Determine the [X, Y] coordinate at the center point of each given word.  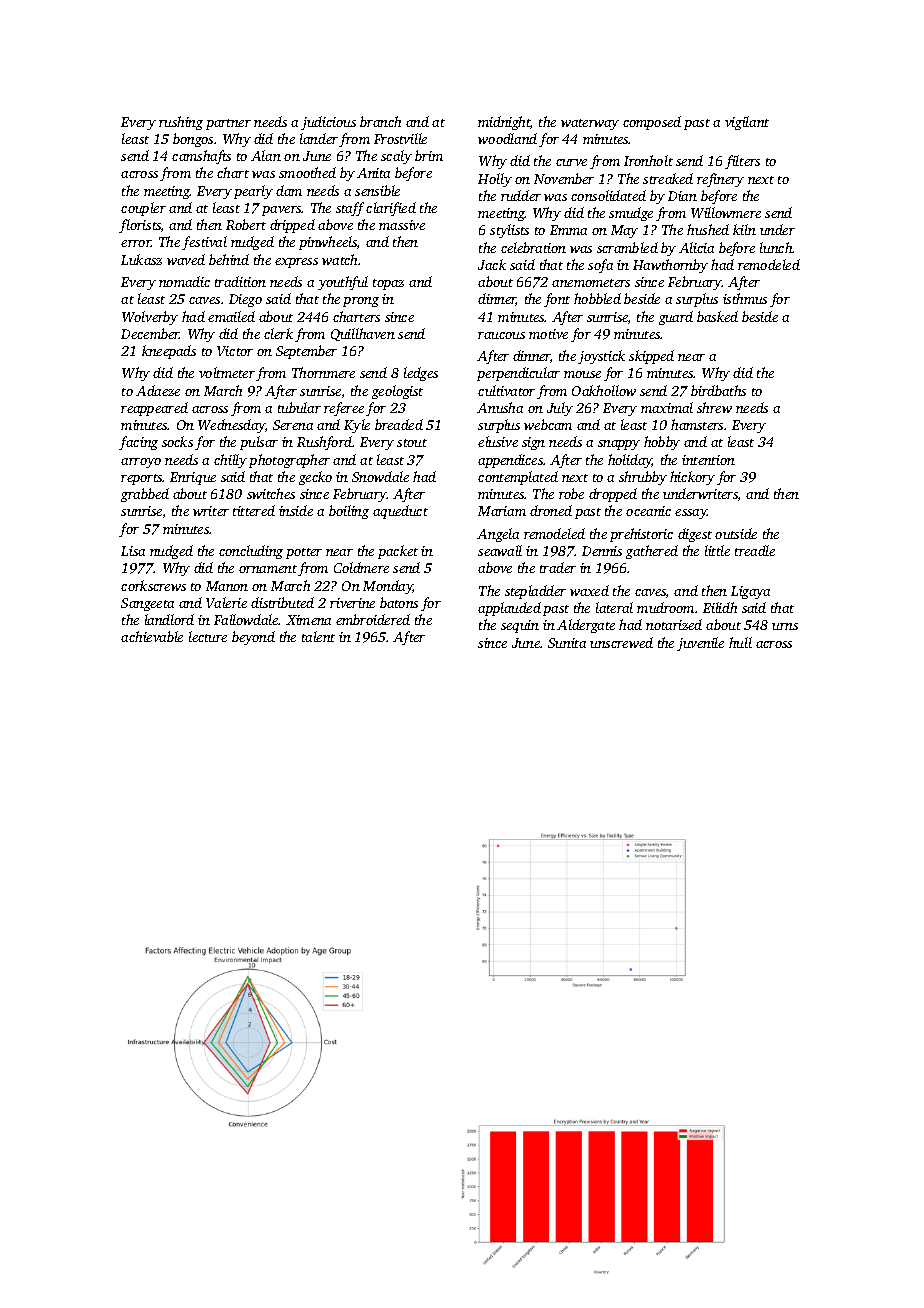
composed [652, 123]
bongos [193, 140]
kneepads [169, 352]
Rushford [324, 443]
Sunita [567, 643]
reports [142, 479]
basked [717, 316]
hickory [692, 478]
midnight [504, 123]
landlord [169, 619]
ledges [421, 374]
